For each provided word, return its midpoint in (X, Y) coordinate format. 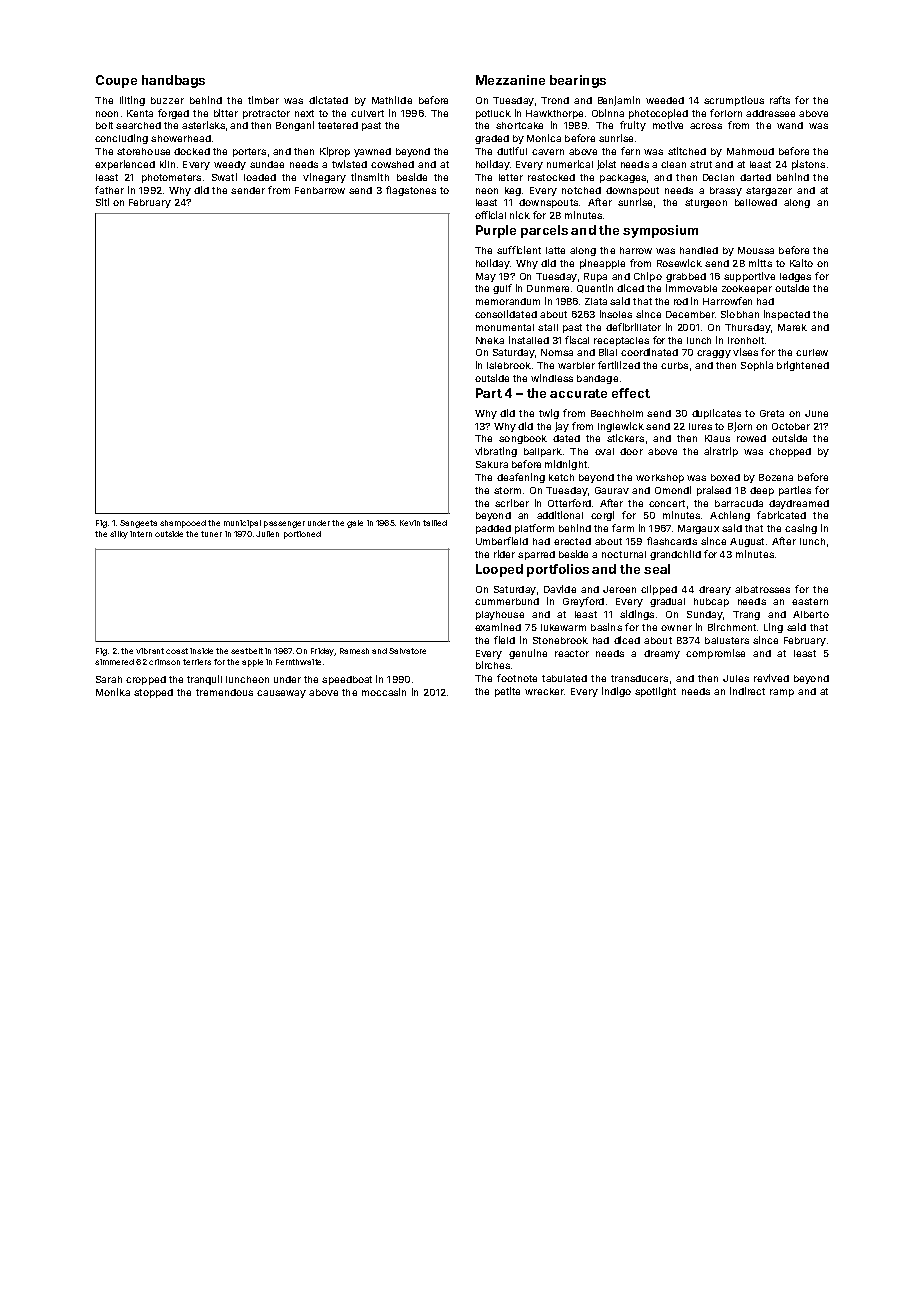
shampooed (183, 524)
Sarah (109, 679)
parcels (544, 231)
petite (507, 692)
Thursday (747, 328)
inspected (787, 315)
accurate (578, 393)
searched (138, 125)
